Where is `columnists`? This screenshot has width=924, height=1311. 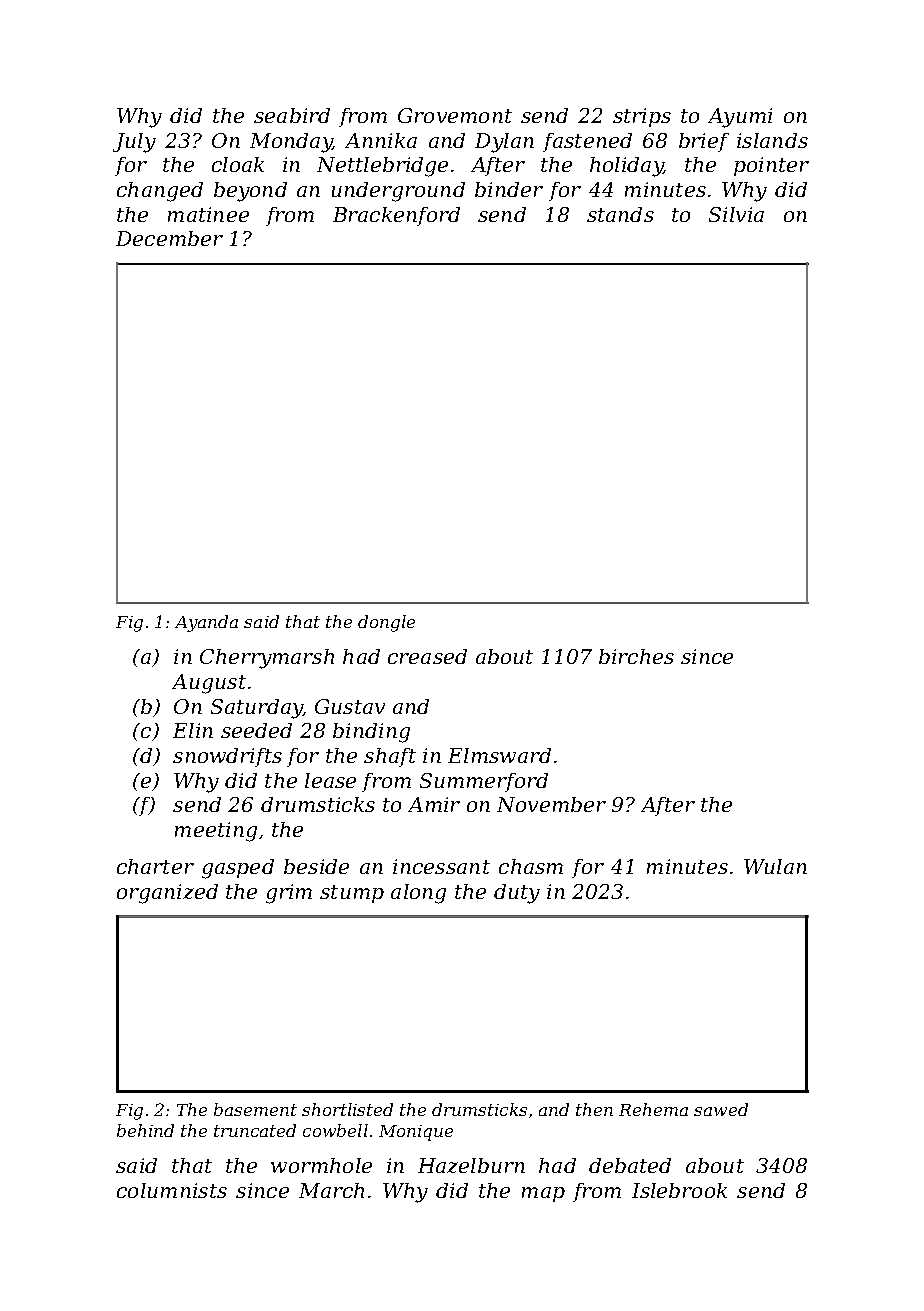
columnists is located at coordinates (172, 1190).
